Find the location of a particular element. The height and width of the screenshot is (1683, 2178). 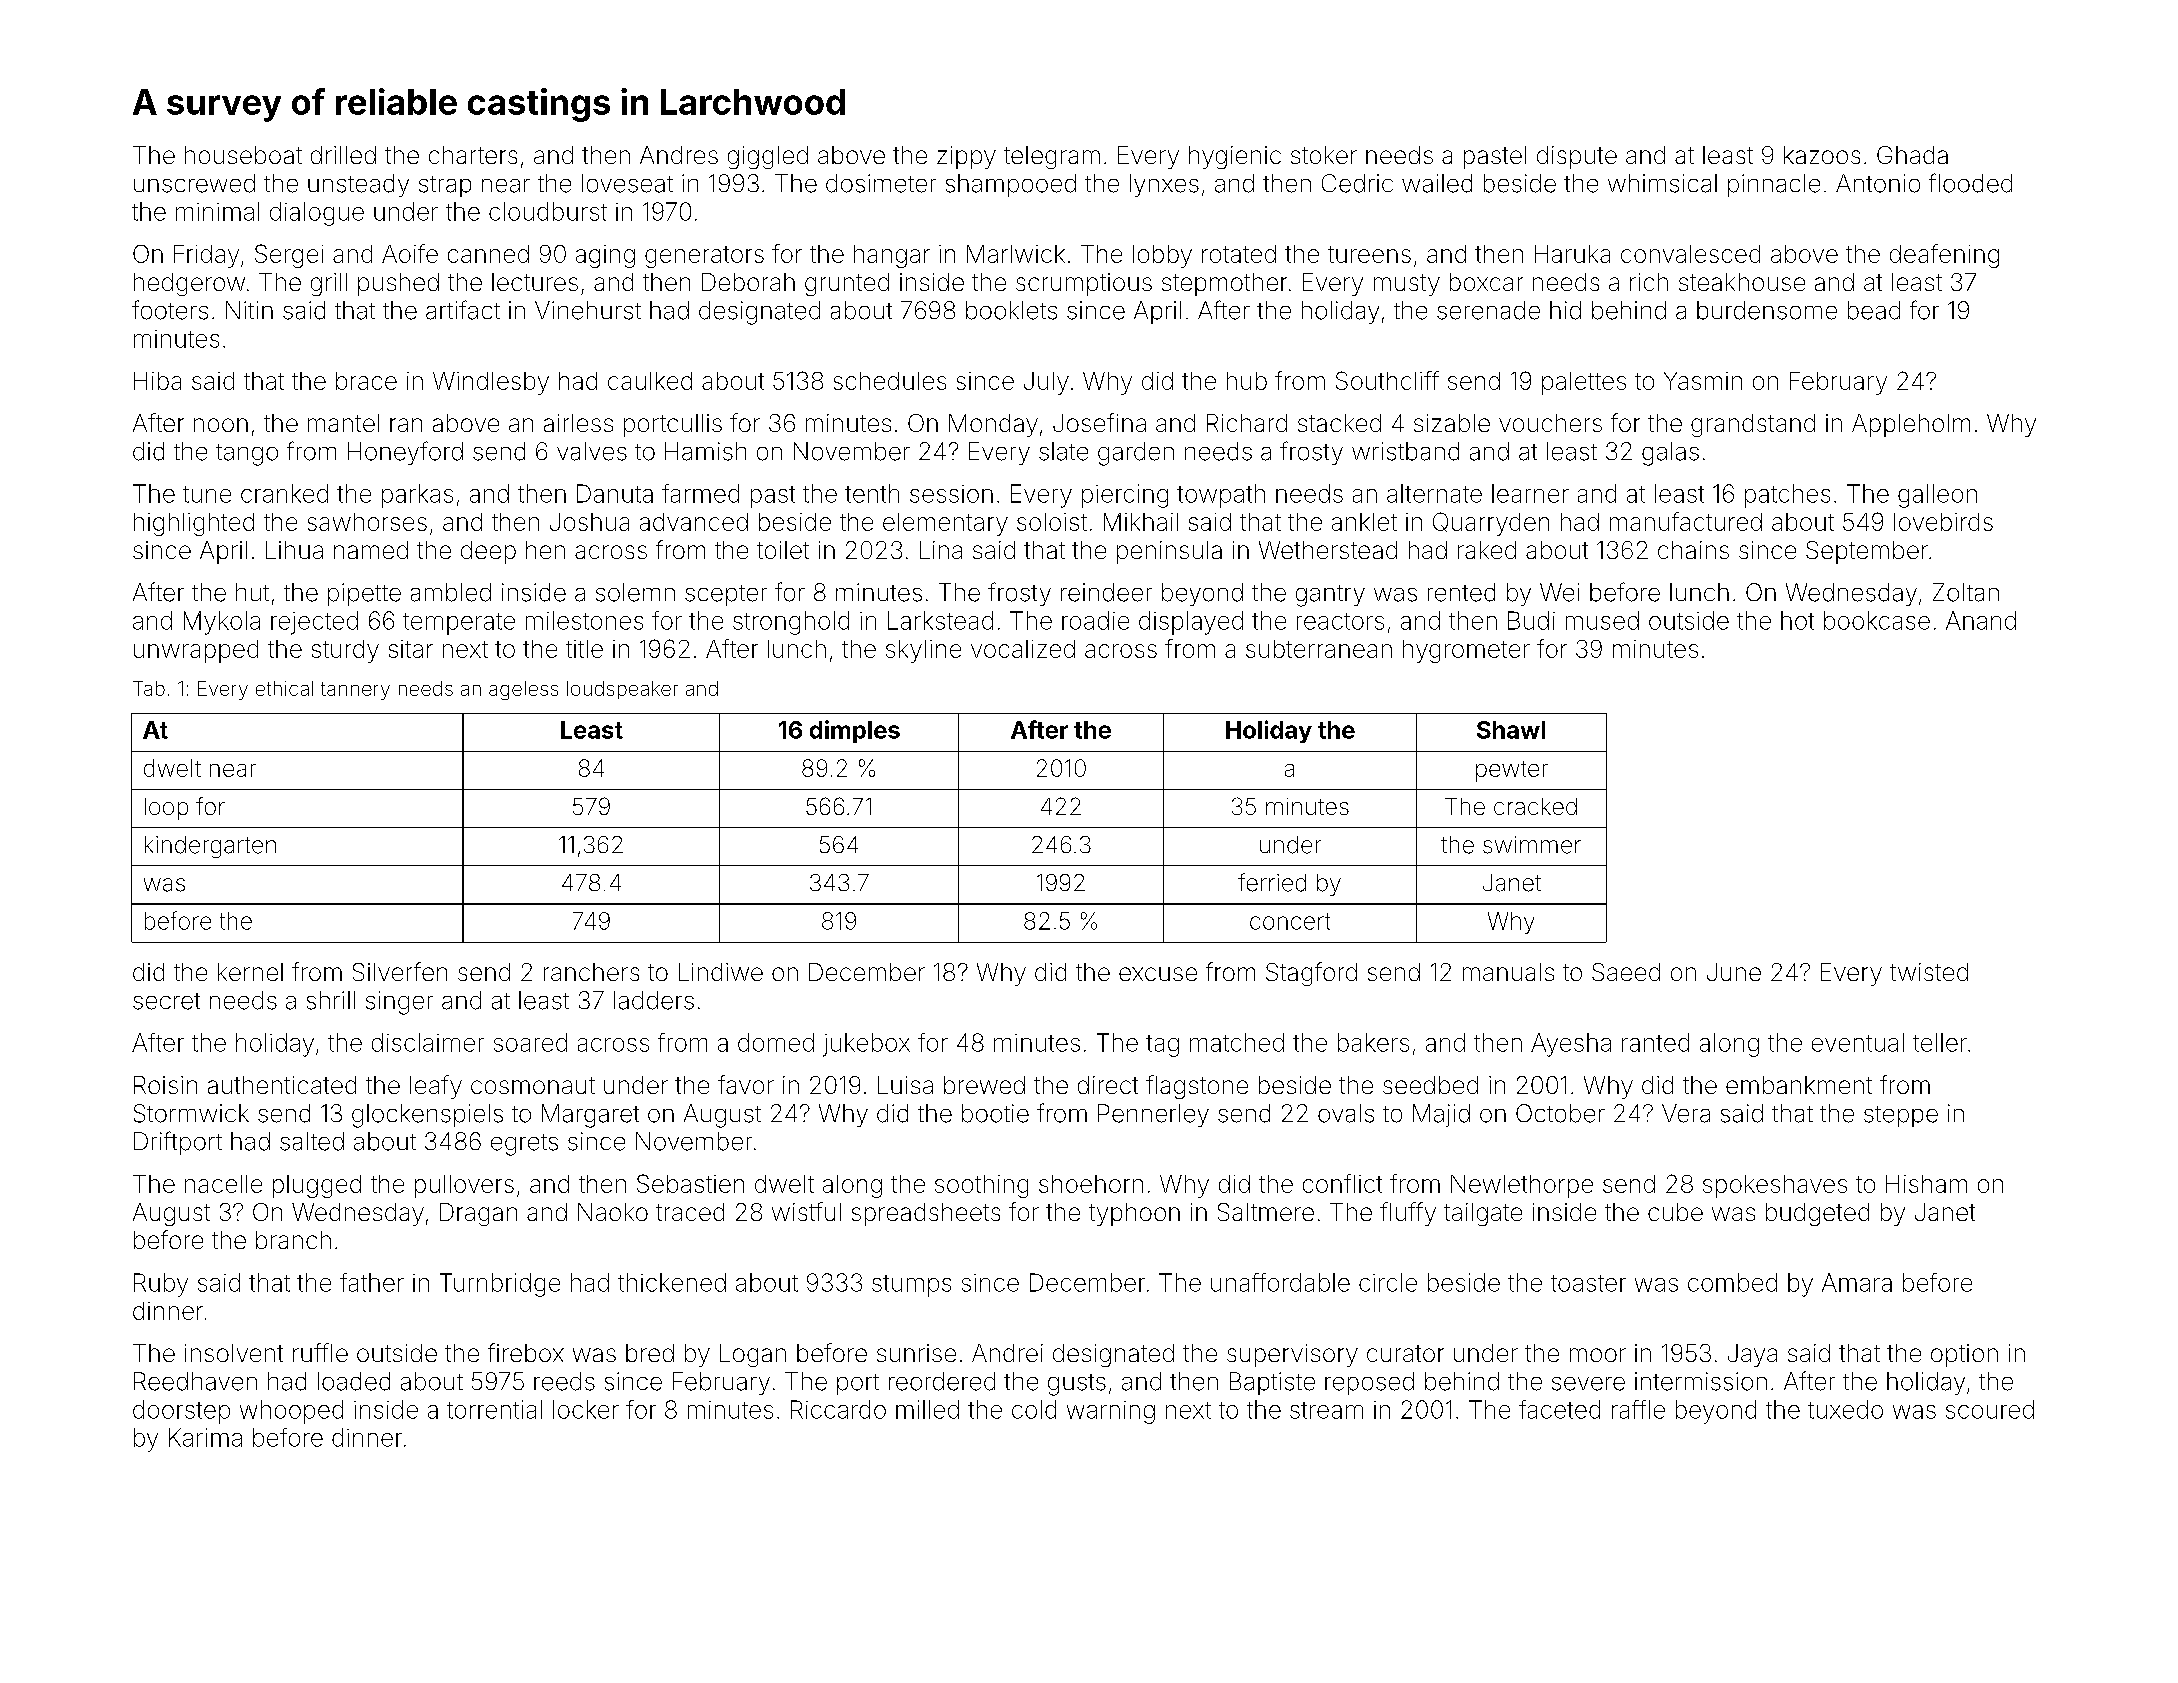

Reedhaven is located at coordinates (195, 1381).
